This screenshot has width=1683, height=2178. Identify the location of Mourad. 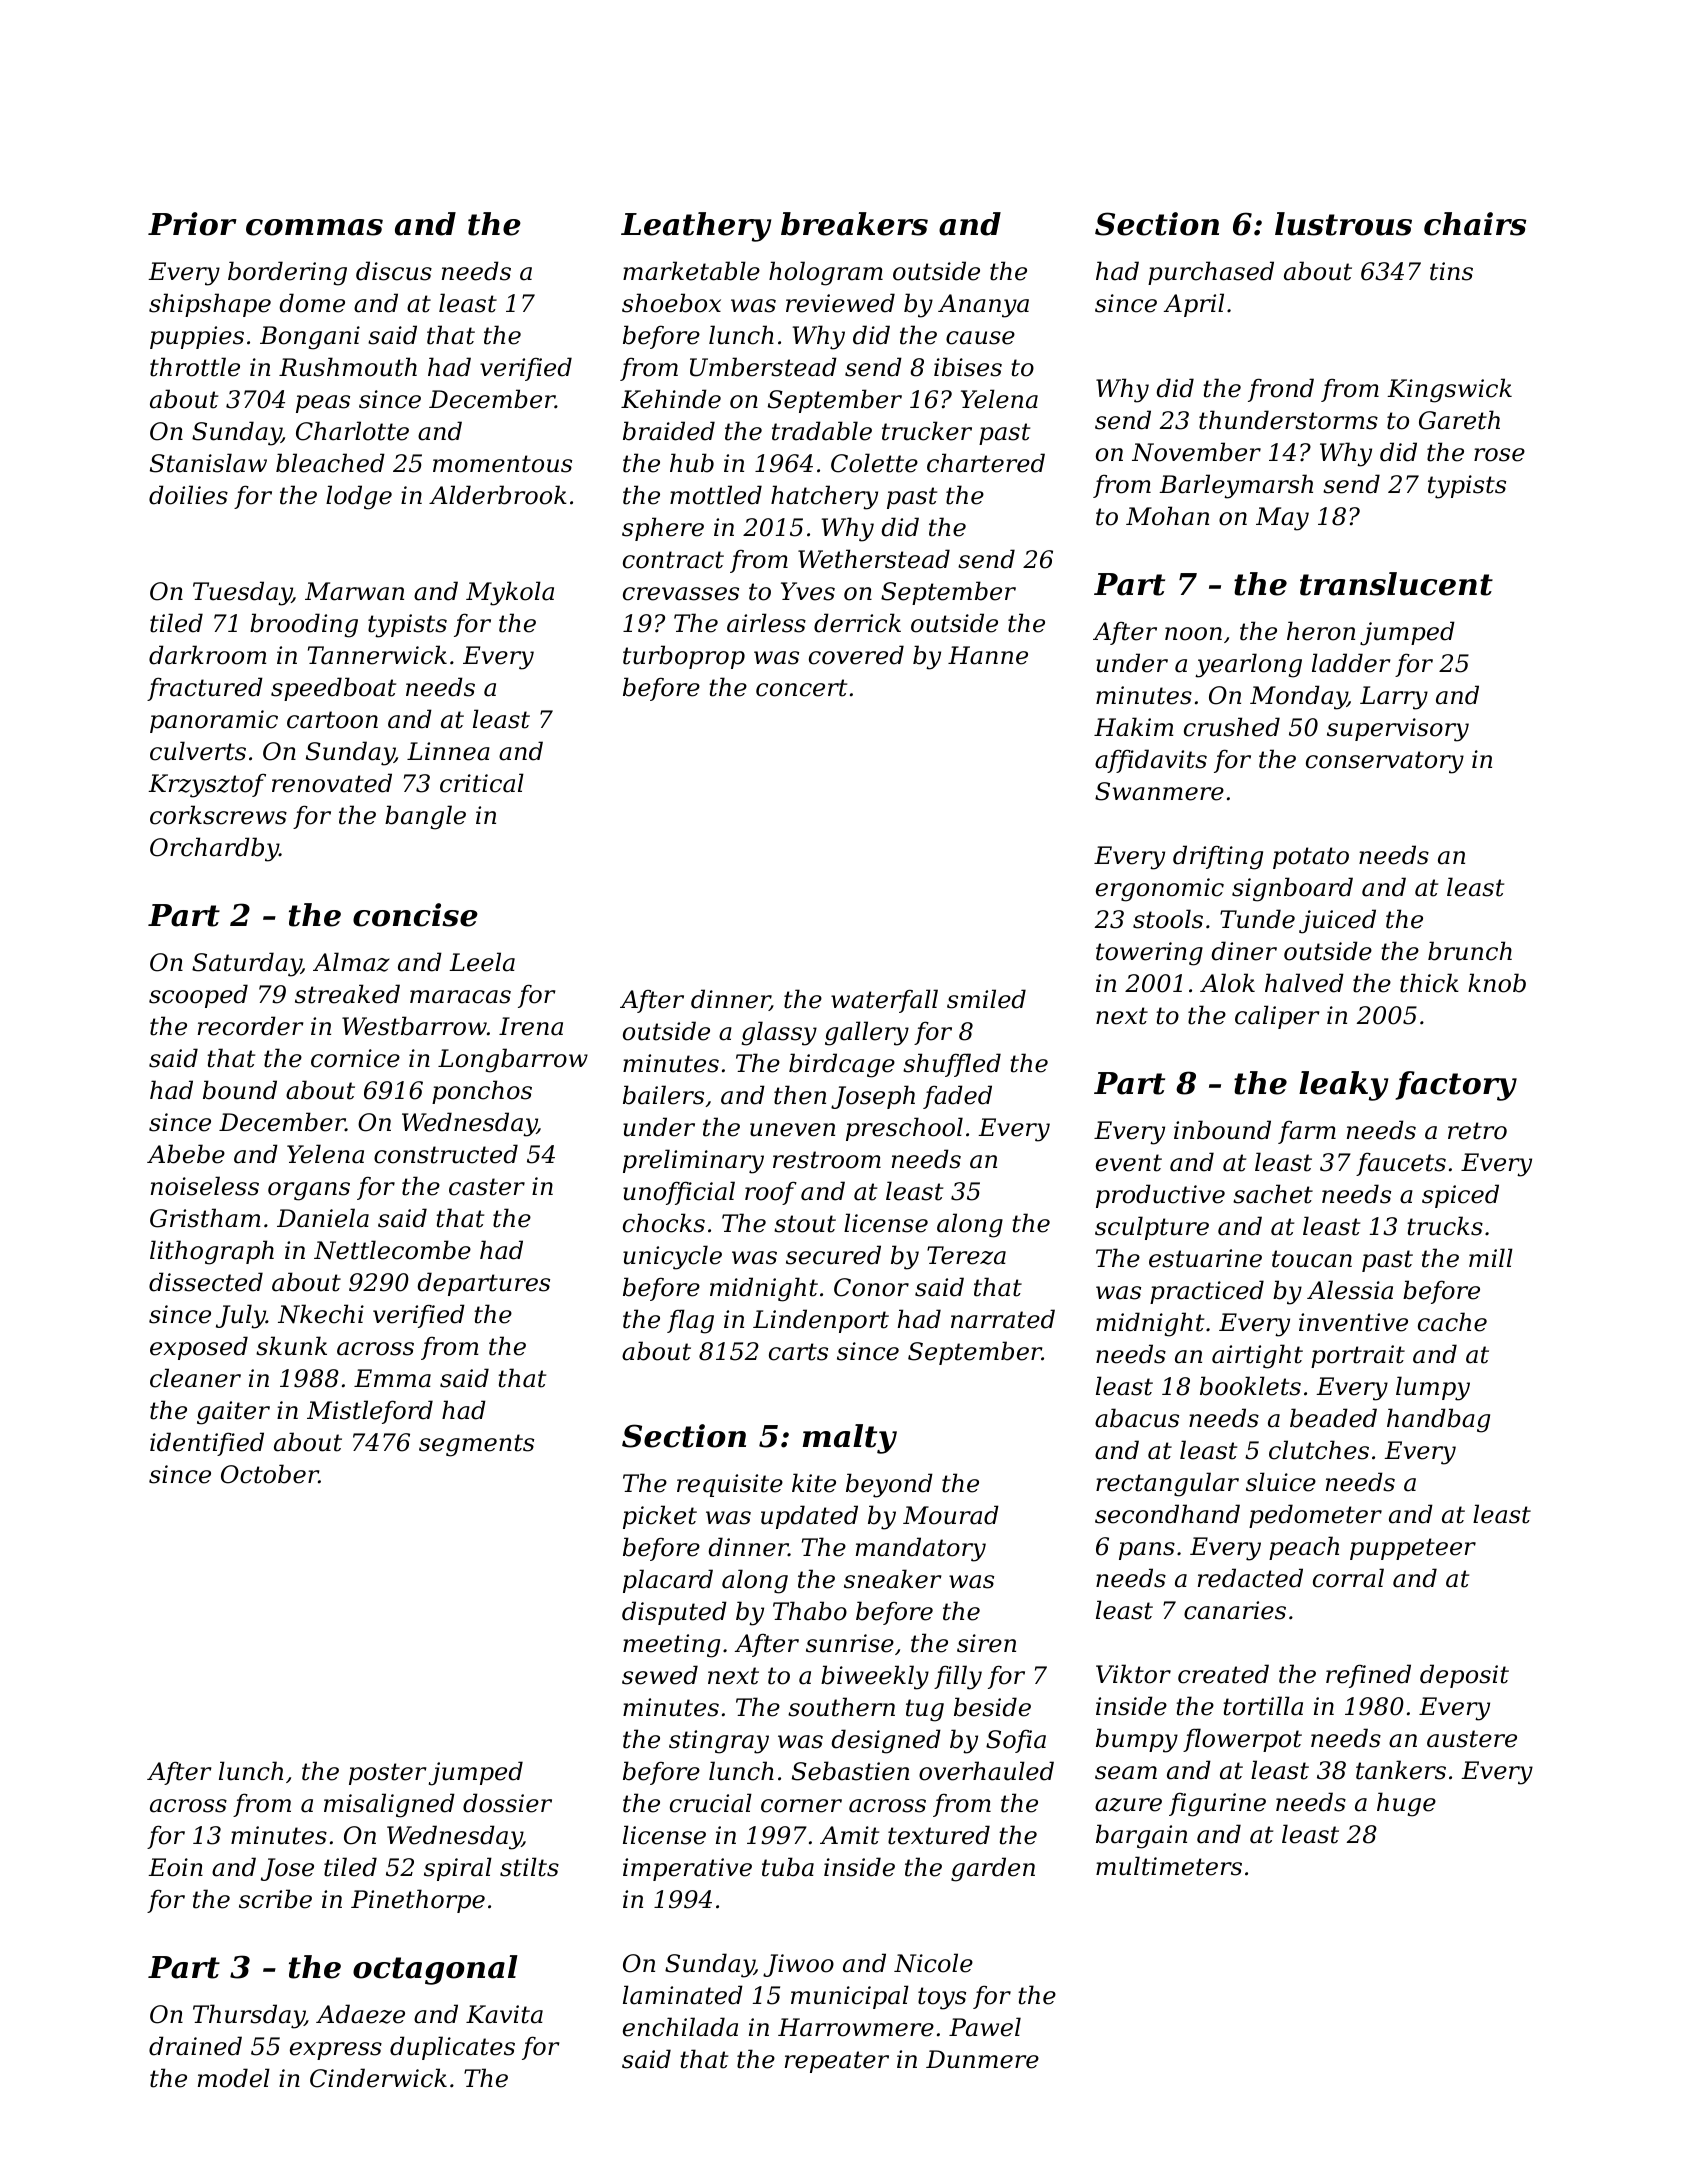
(951, 1515).
